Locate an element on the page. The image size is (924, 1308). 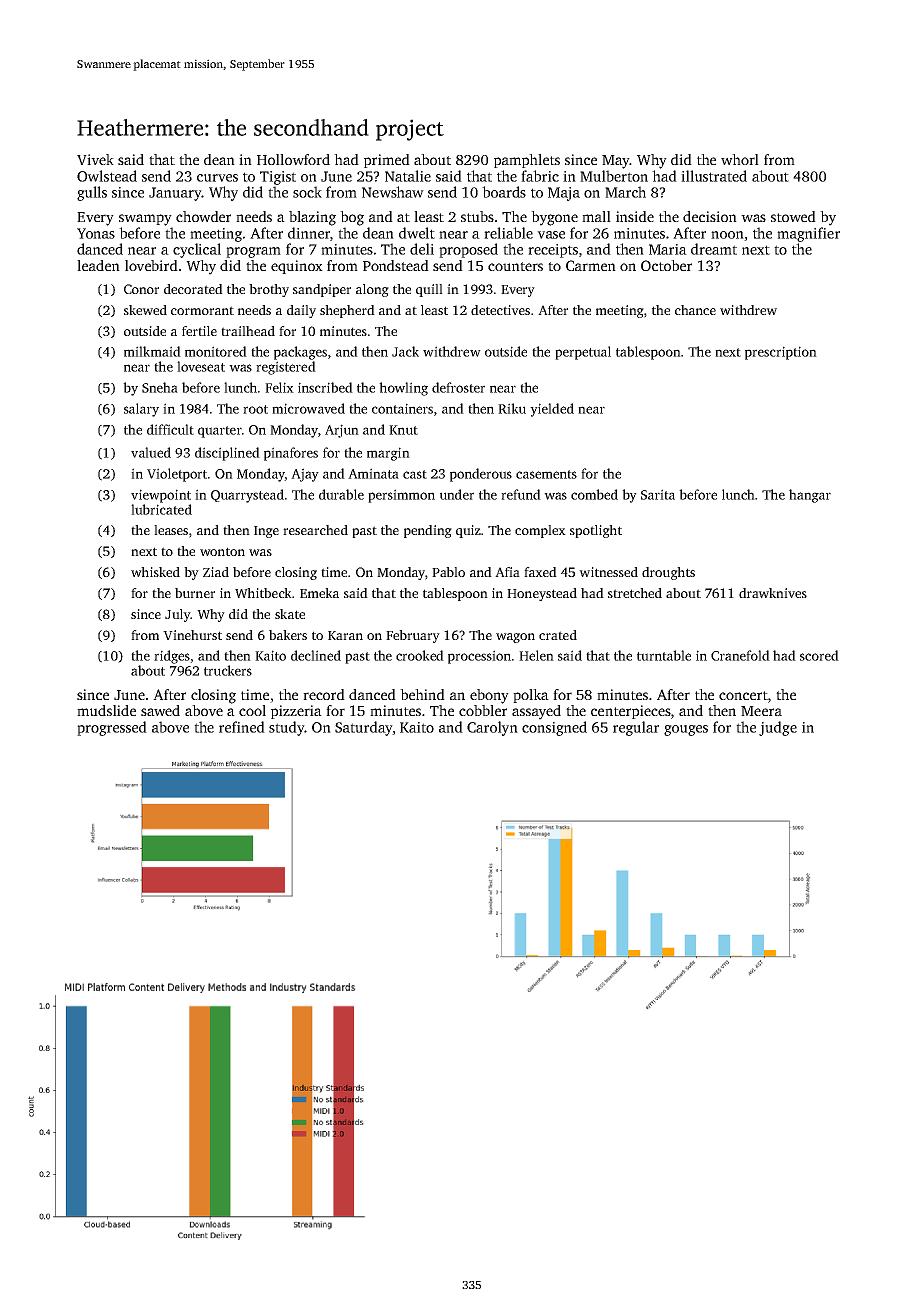
complex is located at coordinates (540, 531).
